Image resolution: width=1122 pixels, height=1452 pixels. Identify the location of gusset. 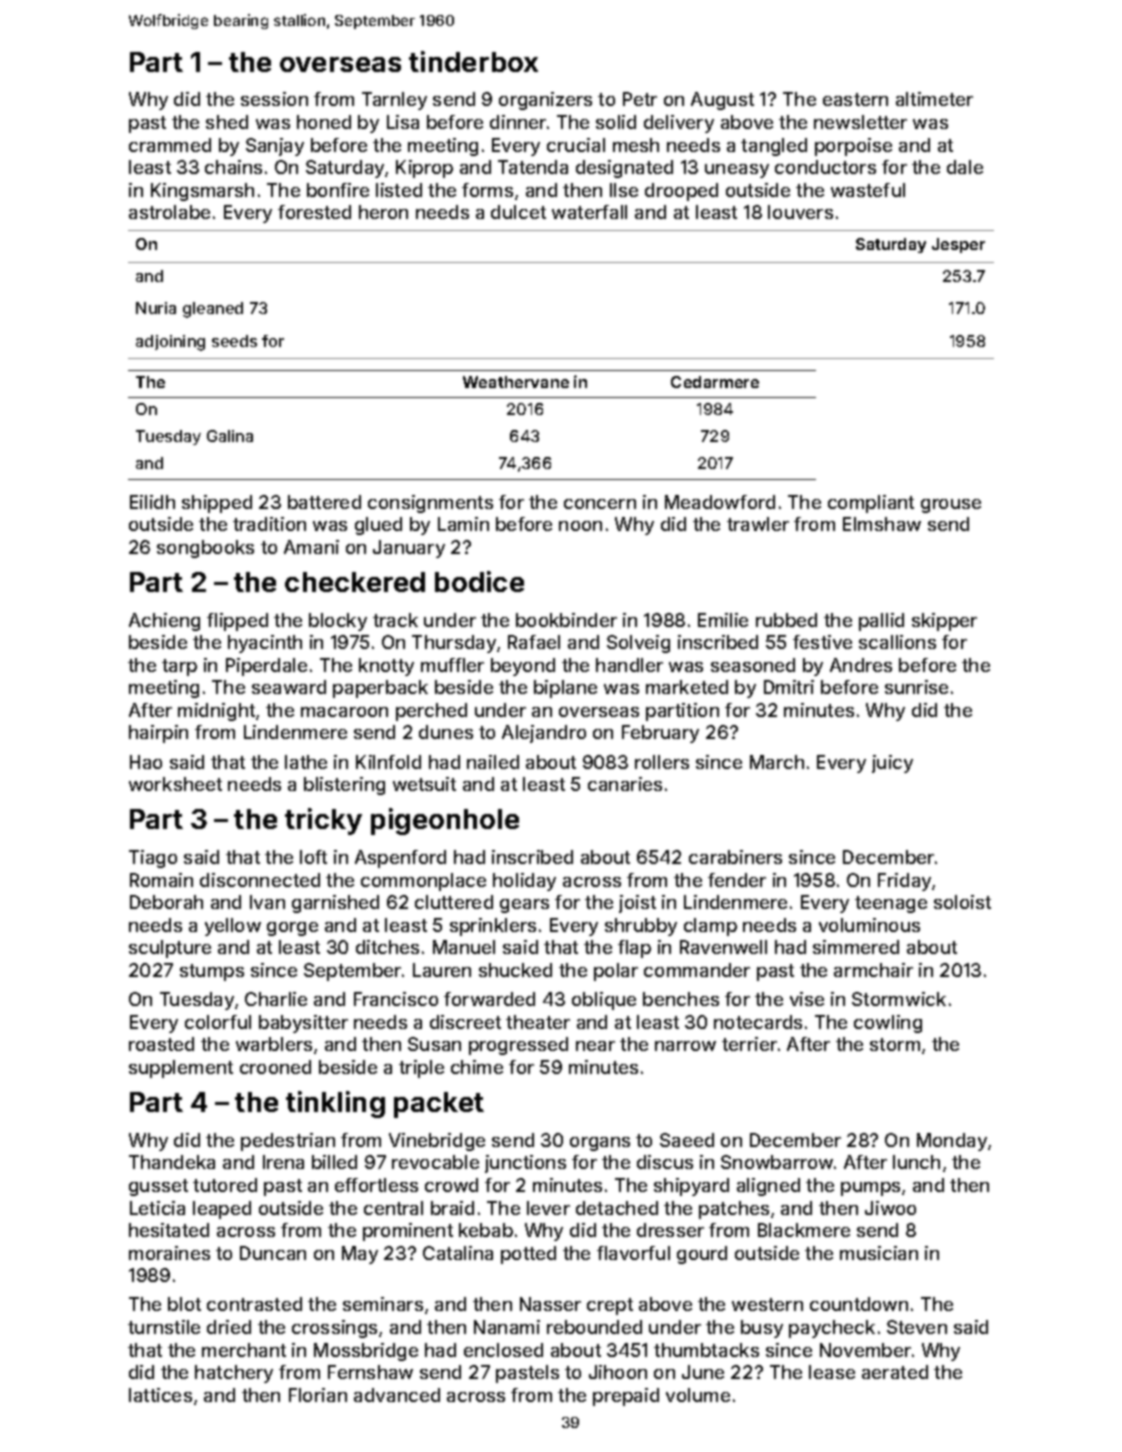
(158, 1187).
